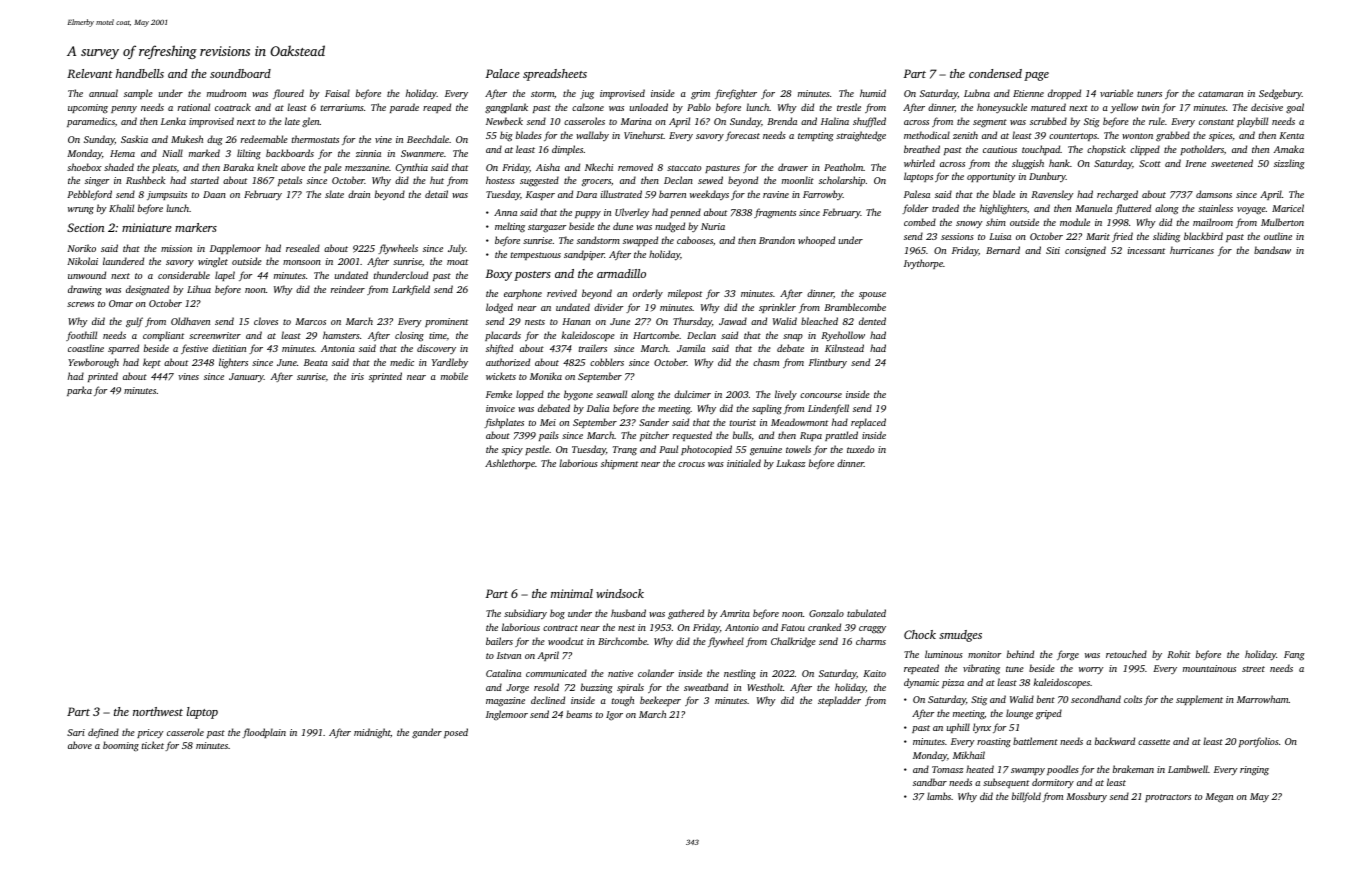 This image has height=887, width=1372. Describe the element at coordinates (735, 613) in the image. I see `Amrita` at that location.
